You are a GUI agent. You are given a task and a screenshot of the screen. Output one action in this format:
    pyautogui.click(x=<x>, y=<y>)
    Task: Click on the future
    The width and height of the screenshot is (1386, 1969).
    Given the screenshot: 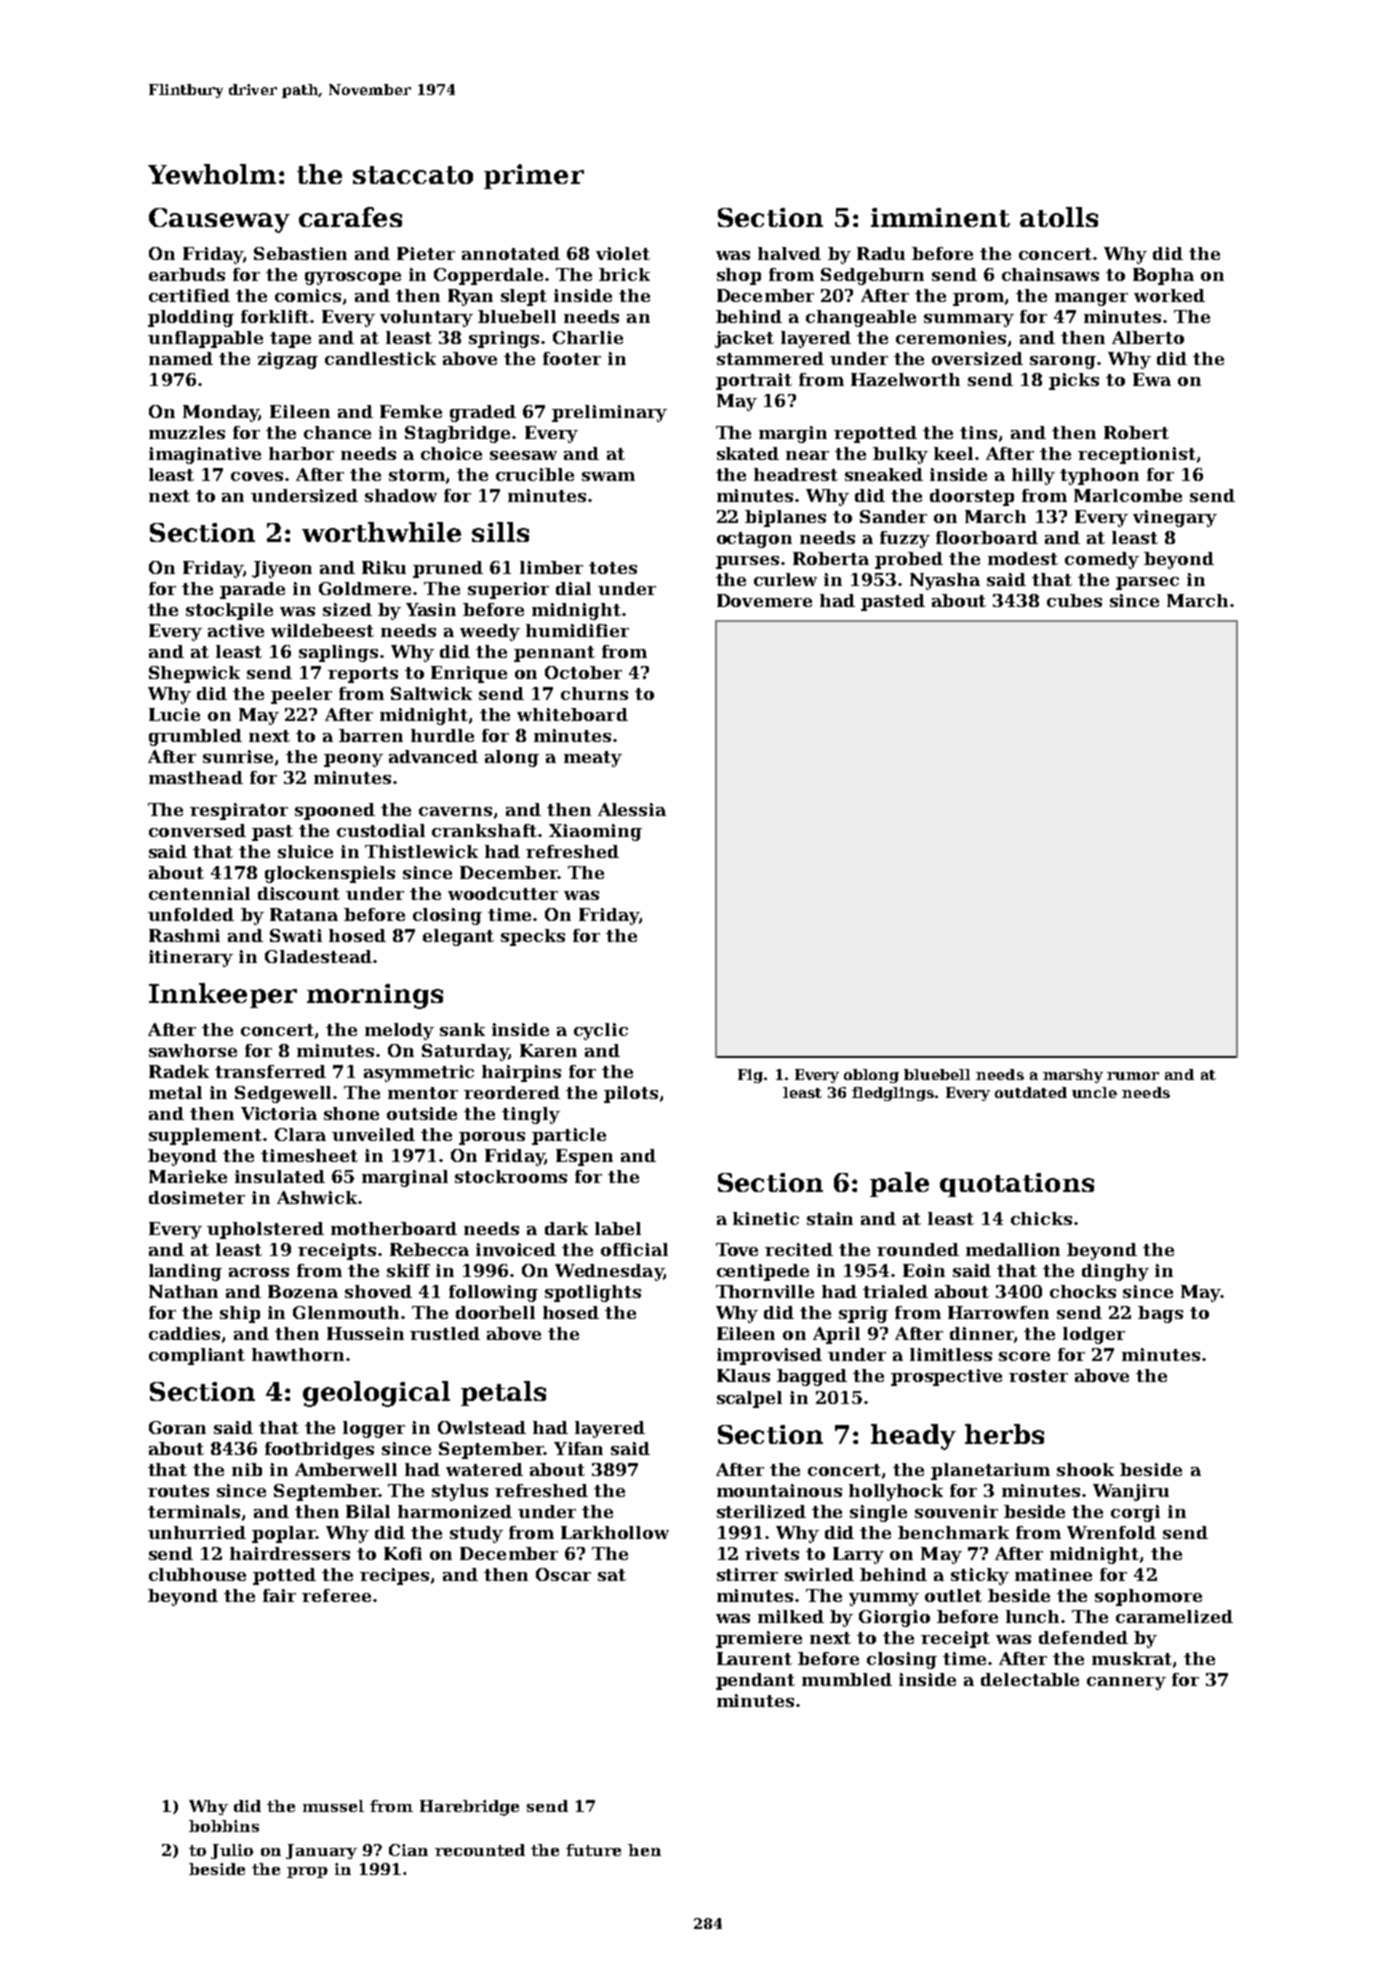 What is the action you would take?
    pyautogui.click(x=593, y=1850)
